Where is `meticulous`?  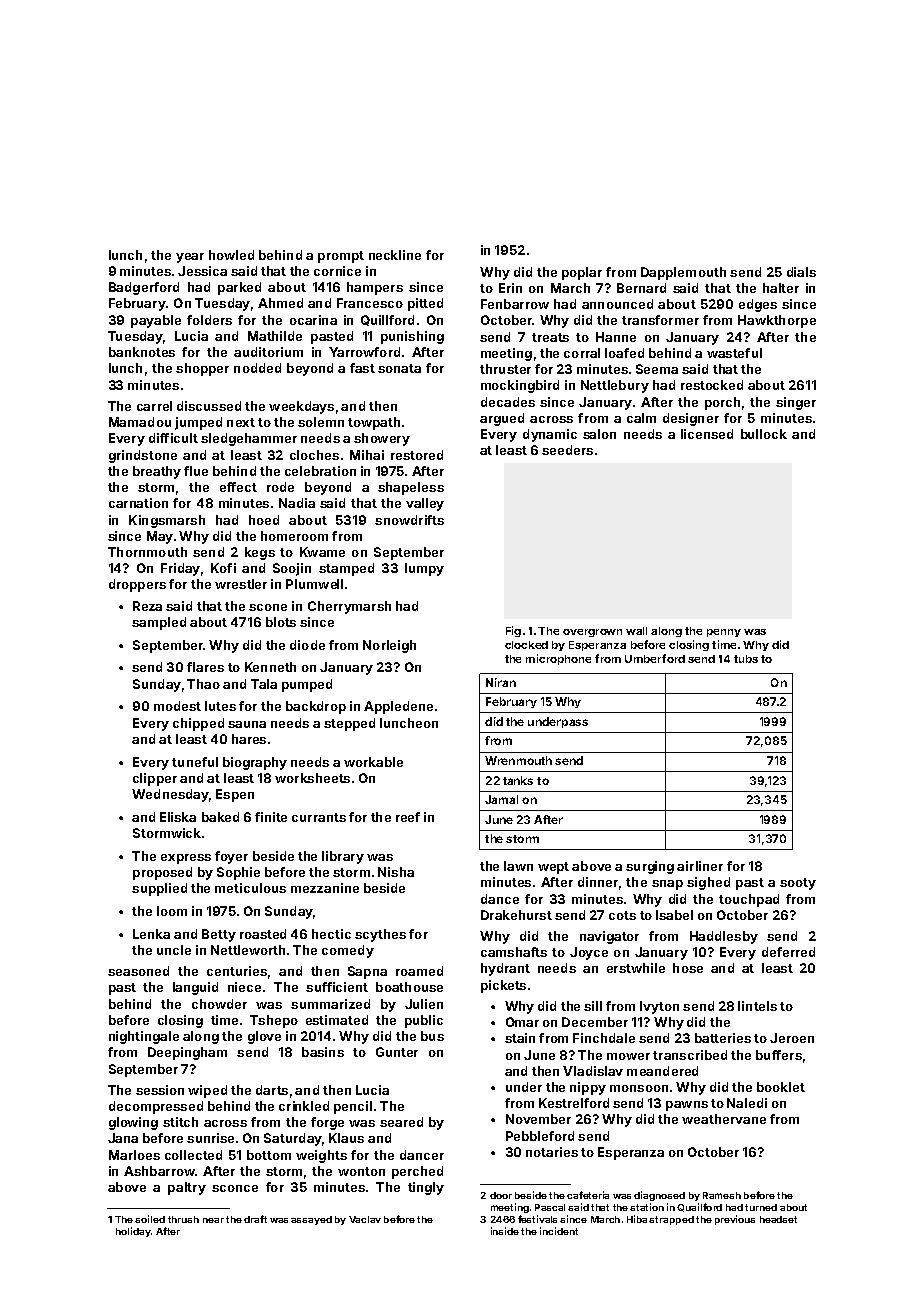
meticulous is located at coordinates (250, 888).
